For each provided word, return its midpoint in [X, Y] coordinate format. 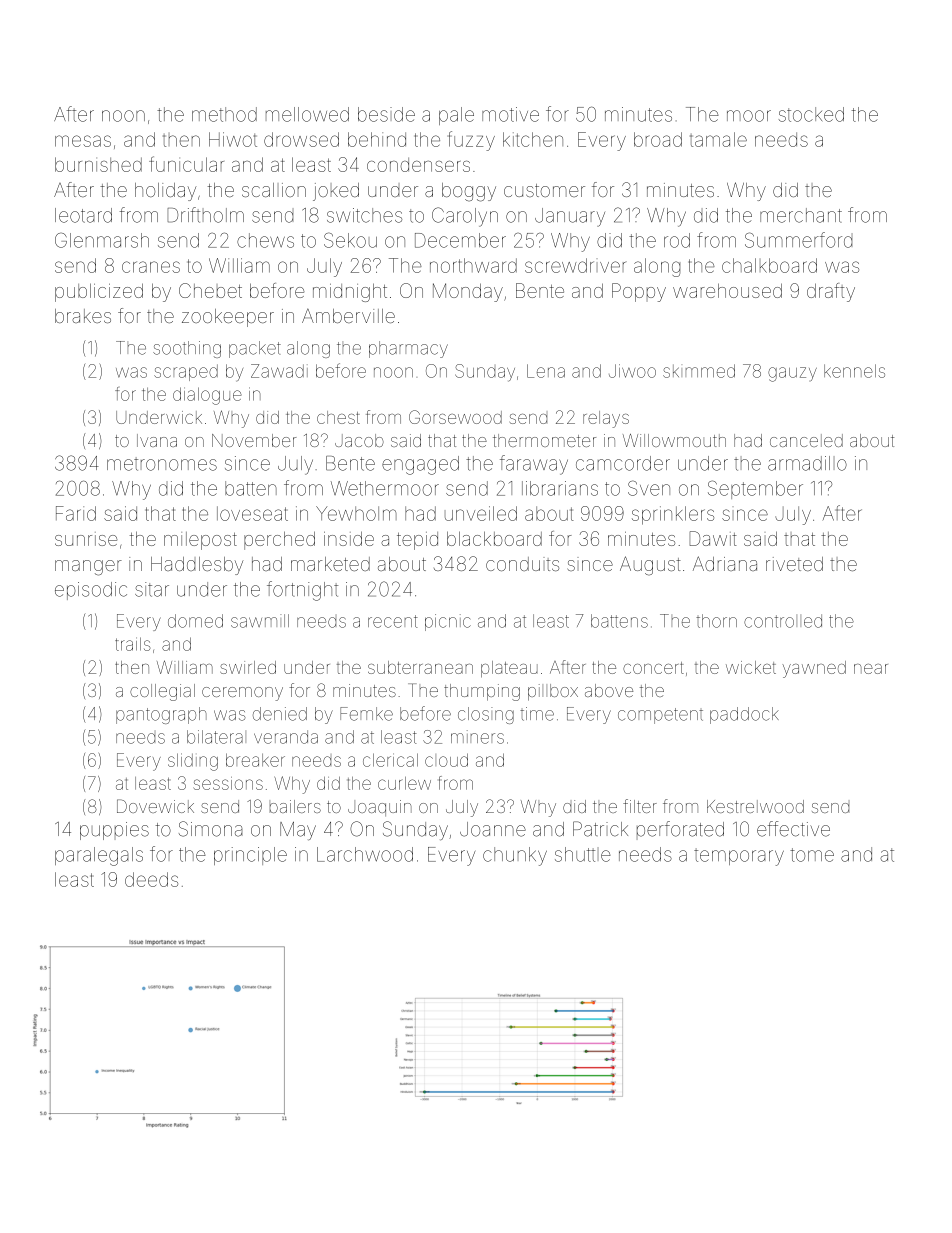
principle [250, 856]
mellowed [307, 114]
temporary [739, 857]
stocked [811, 114]
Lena [546, 371]
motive [510, 114]
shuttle [583, 854]
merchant [801, 215]
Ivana [157, 440]
